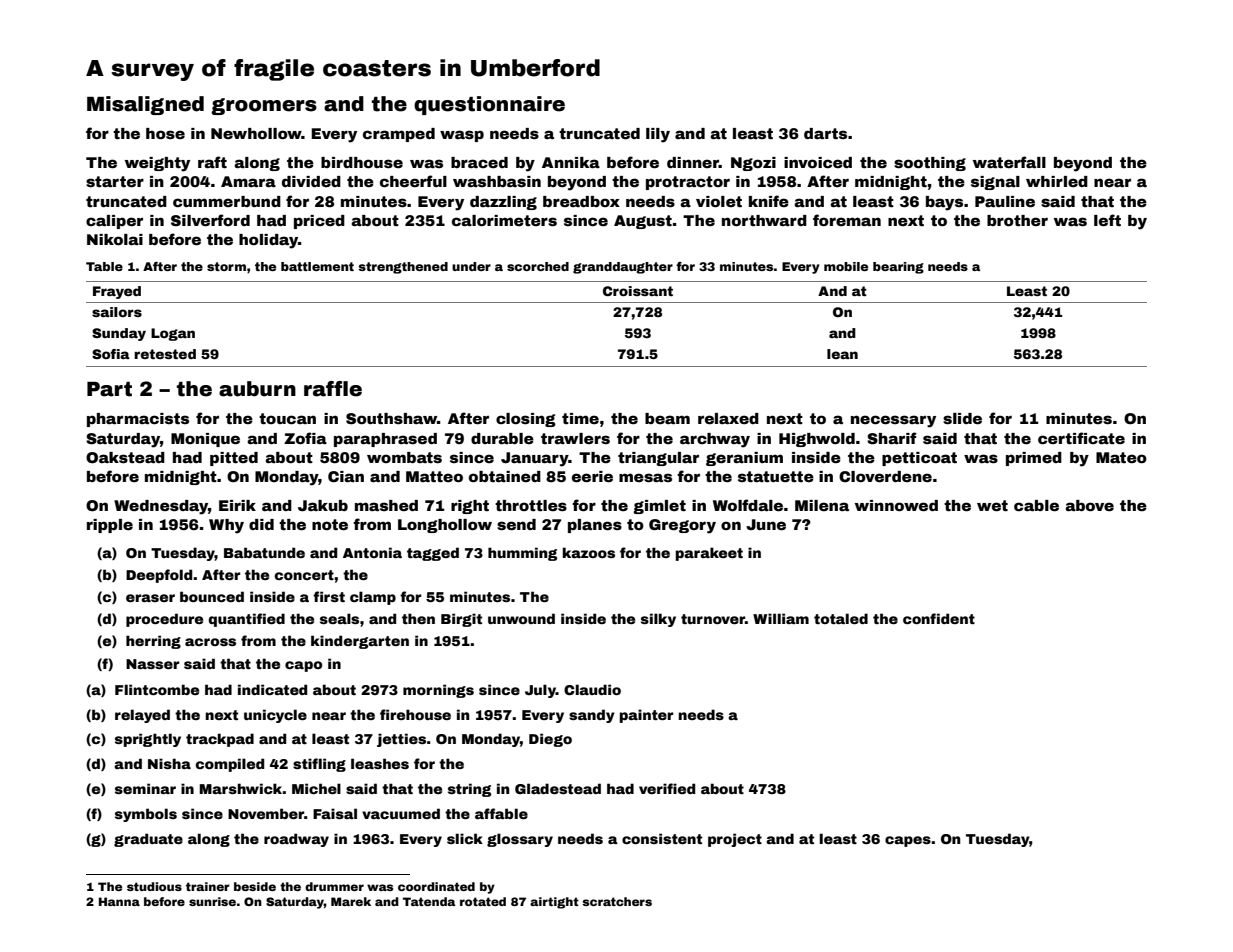 This document has height=952, width=1233. Describe the element at coordinates (212, 596) in the document. I see `bounced` at that location.
